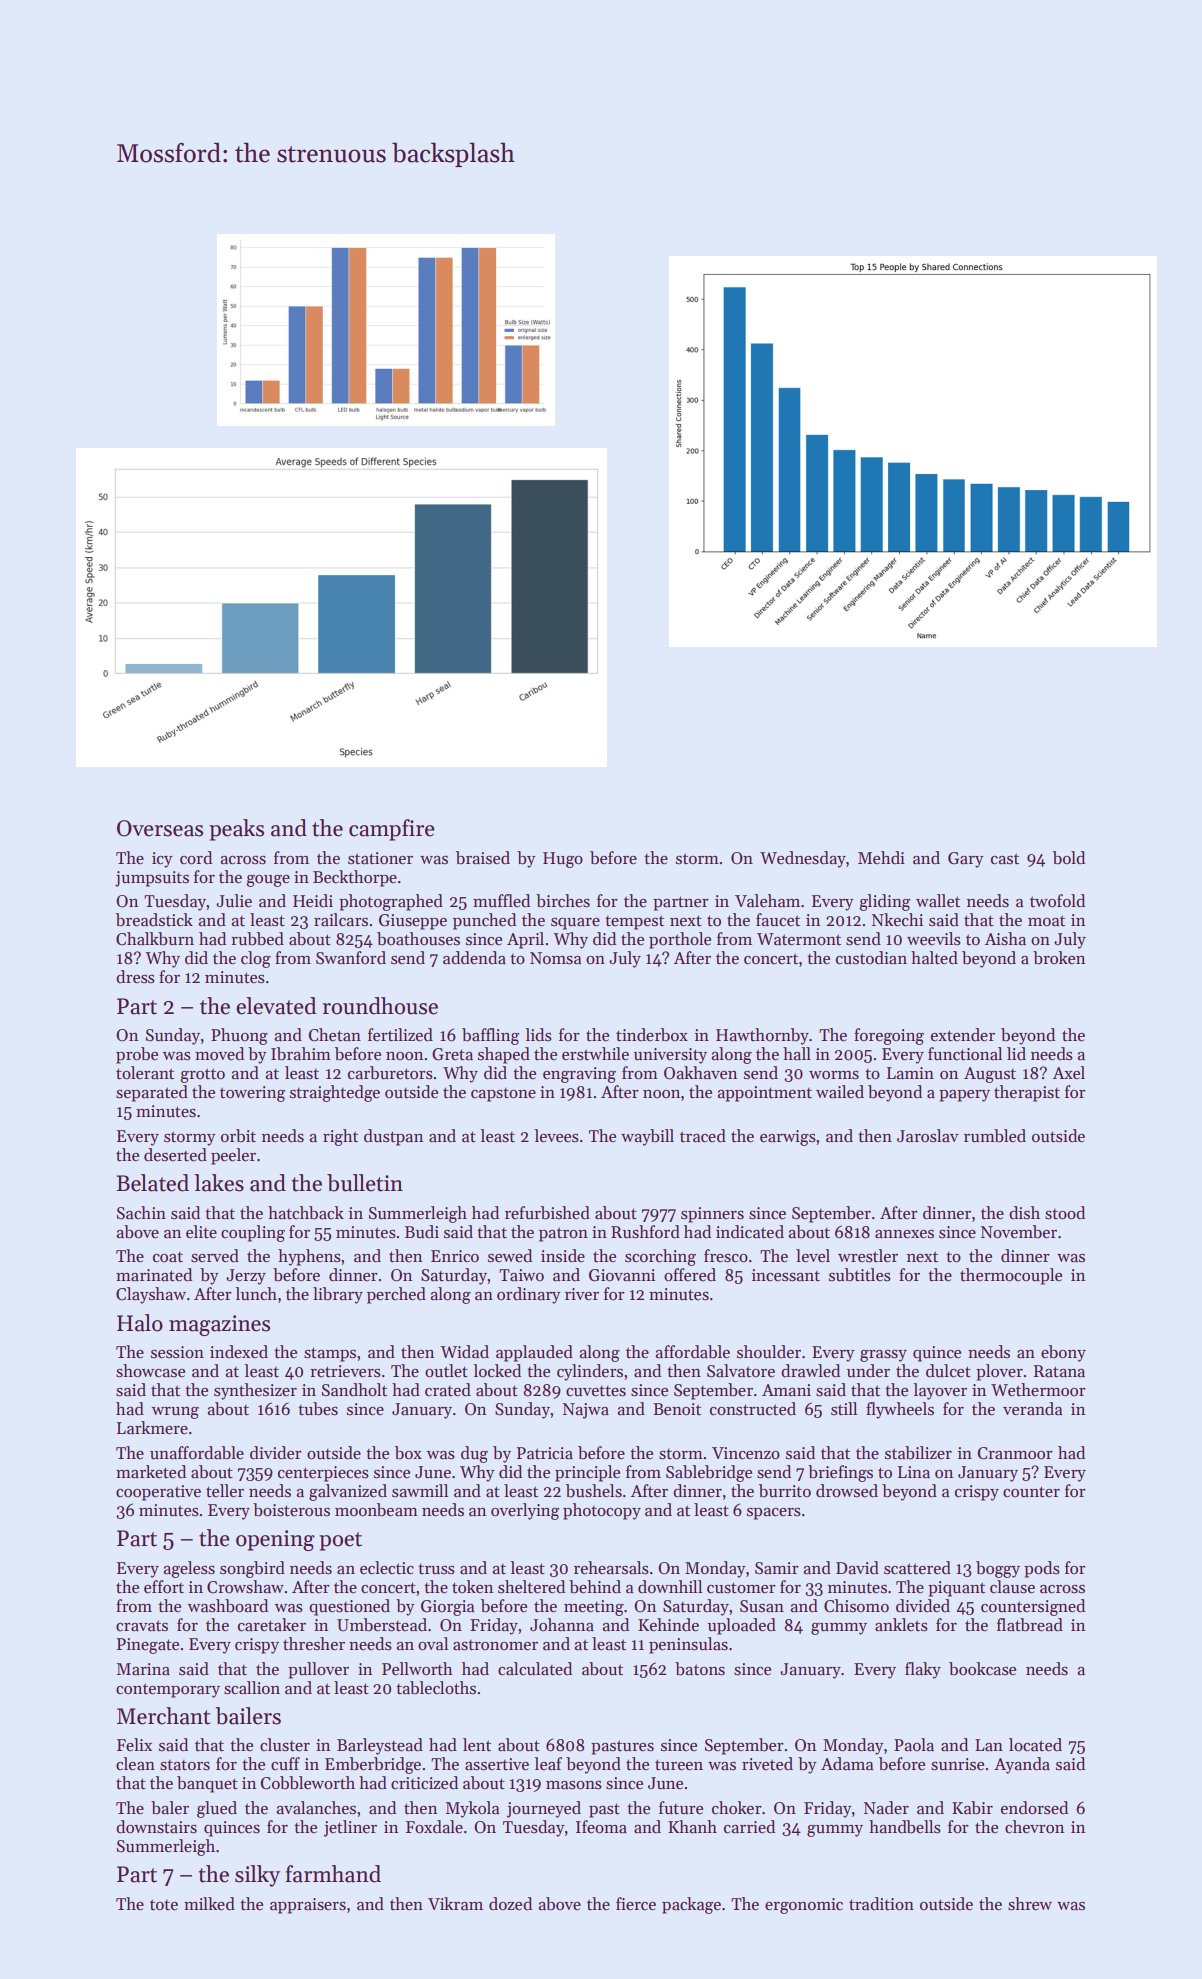  What do you see at coordinates (544, 1809) in the page?
I see `journeyed` at bounding box center [544, 1809].
